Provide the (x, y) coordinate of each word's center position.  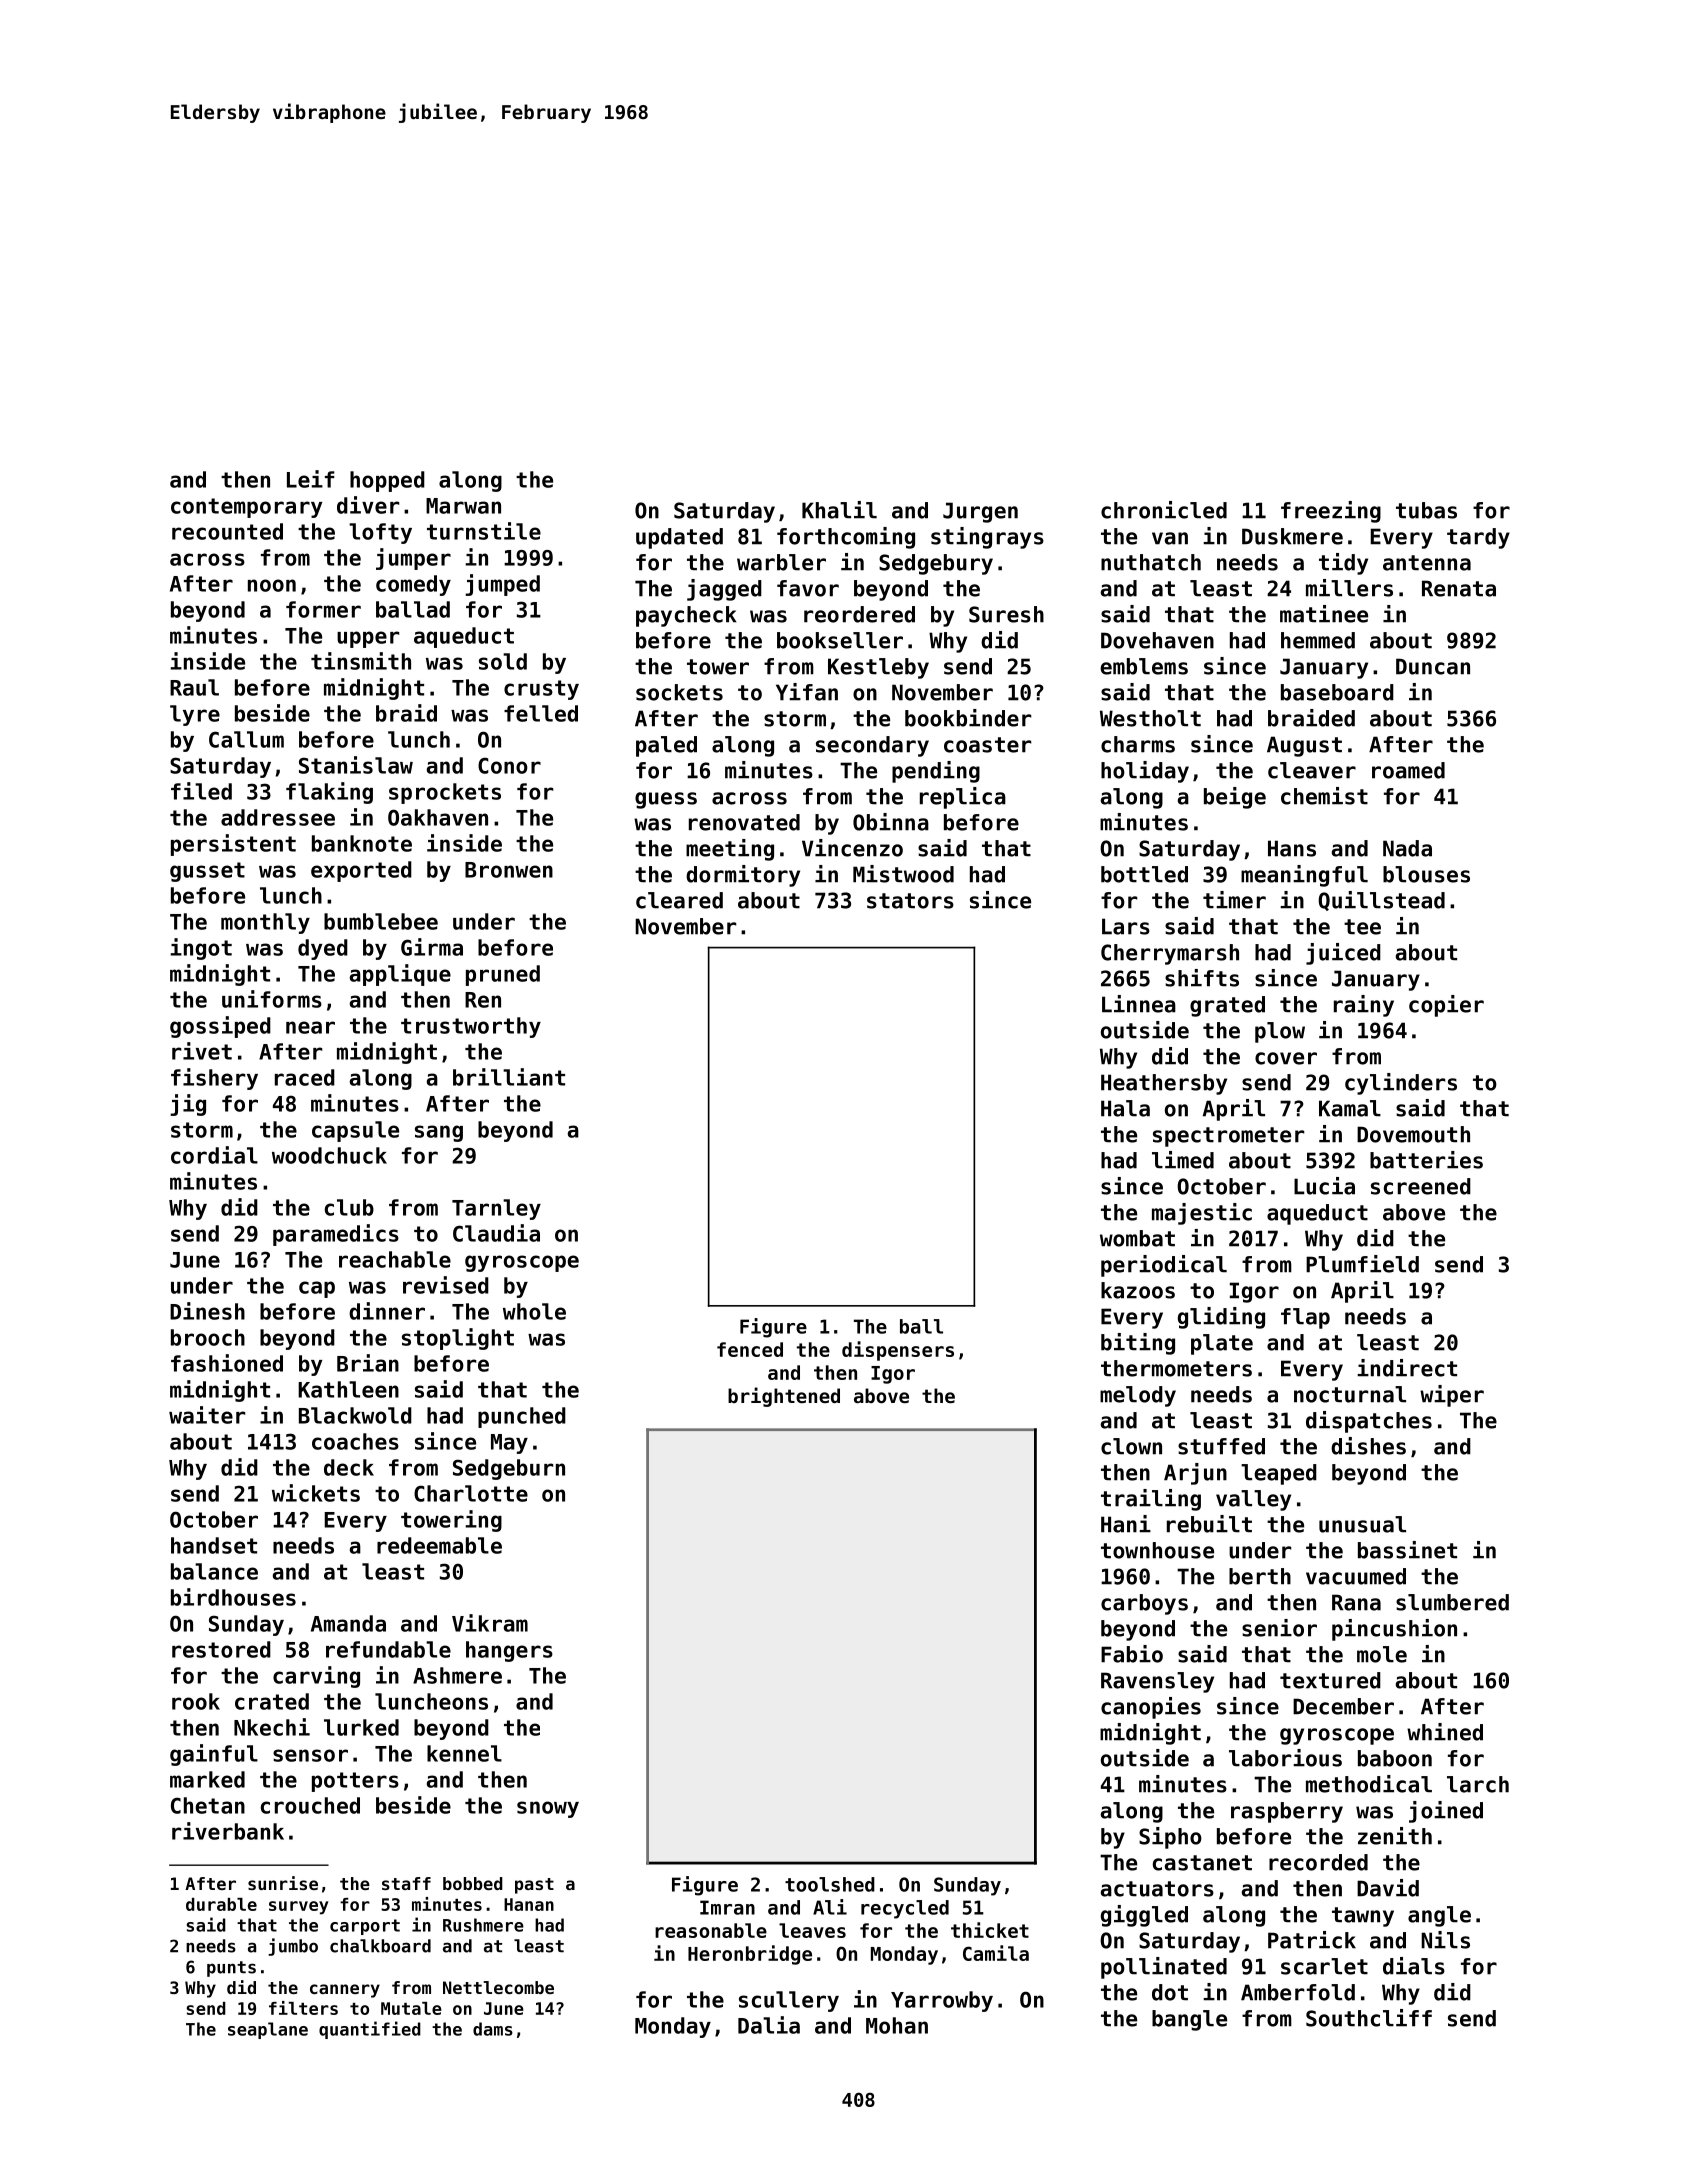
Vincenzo (852, 848)
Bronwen (509, 870)
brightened (784, 1397)
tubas (1426, 510)
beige (1235, 798)
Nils (1445, 1940)
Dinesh (207, 1311)
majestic (1202, 1214)
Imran (727, 1907)
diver (368, 505)
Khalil (839, 510)
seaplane (268, 2030)
